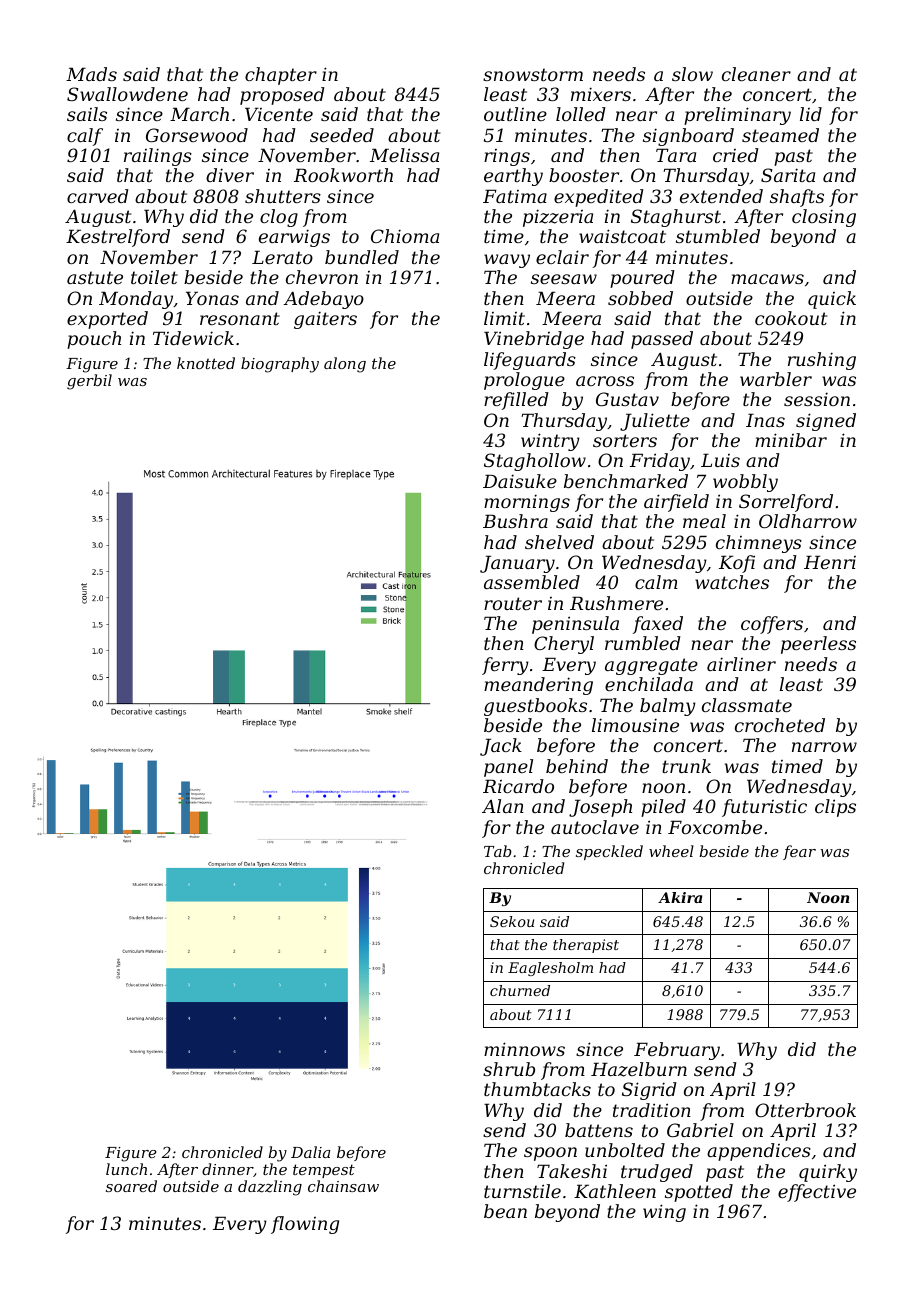  What do you see at coordinates (581, 114) in the document?
I see `lolled` at bounding box center [581, 114].
